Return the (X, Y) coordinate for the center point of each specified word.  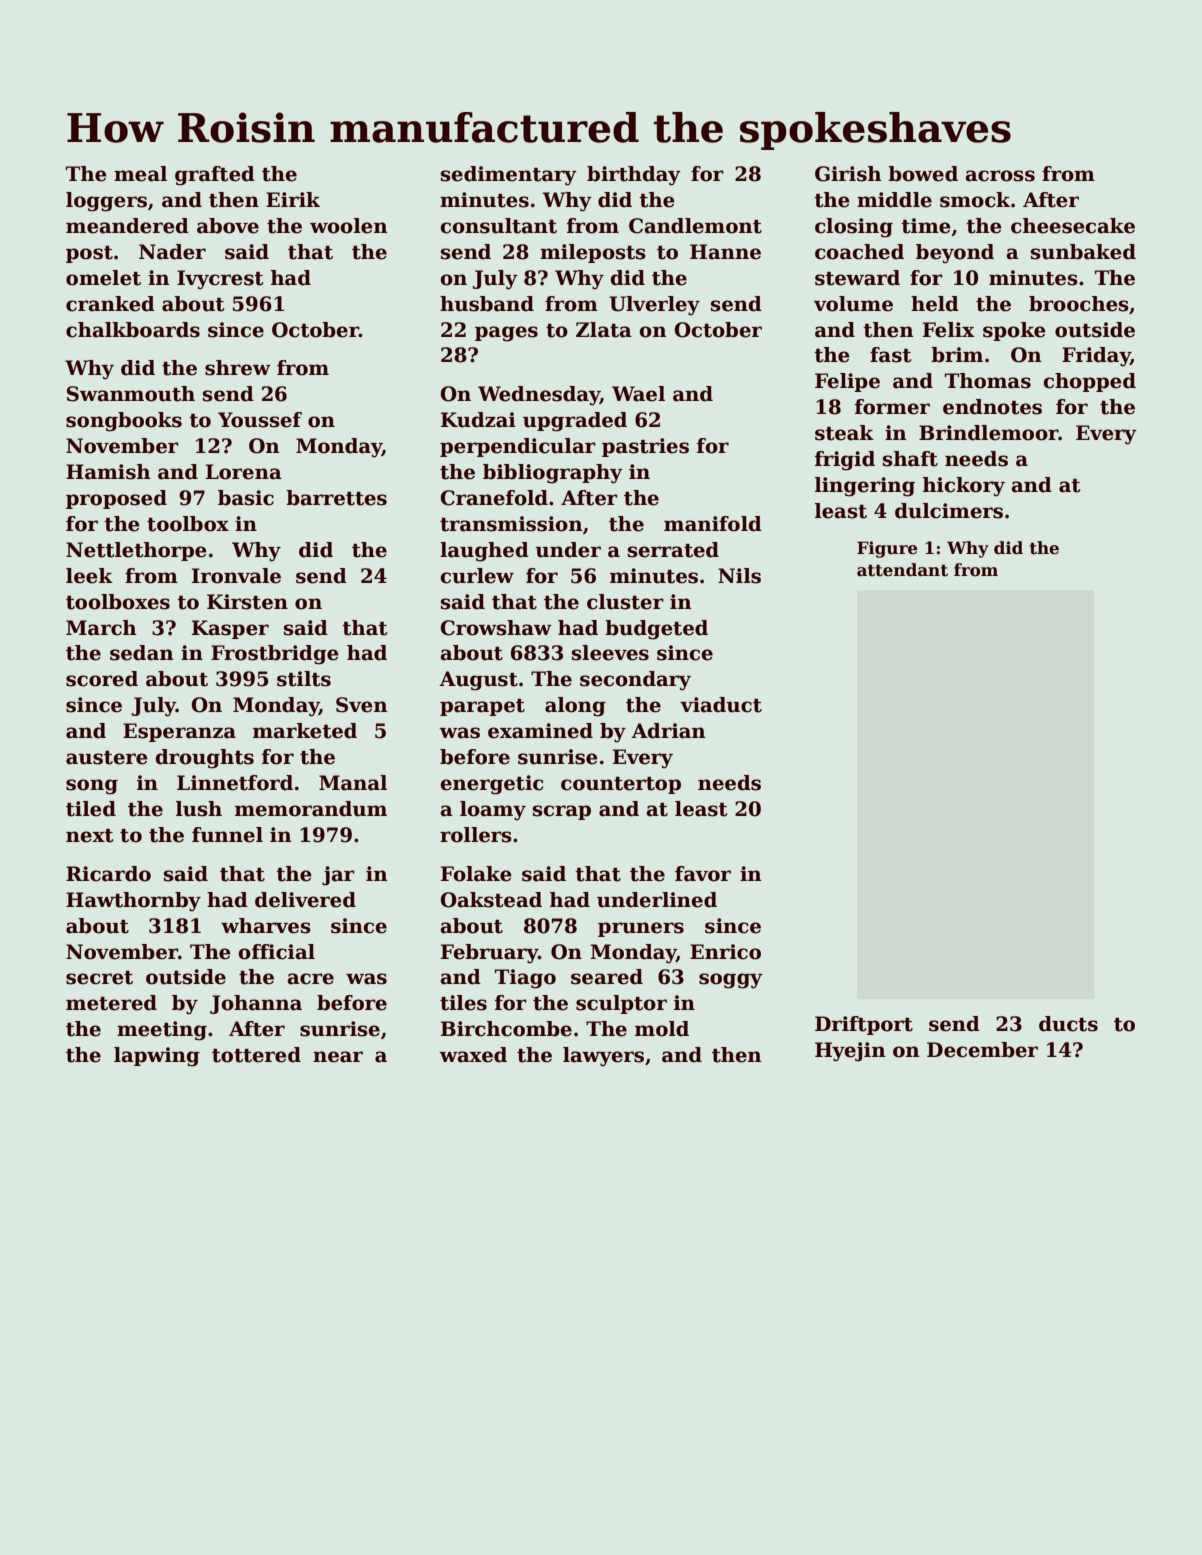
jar (338, 876)
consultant (498, 226)
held (935, 304)
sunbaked (1083, 252)
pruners (641, 929)
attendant (902, 570)
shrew (238, 368)
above (228, 226)
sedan (142, 653)
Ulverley (654, 306)
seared (607, 977)
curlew (477, 576)
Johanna (256, 1004)
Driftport (864, 1025)
